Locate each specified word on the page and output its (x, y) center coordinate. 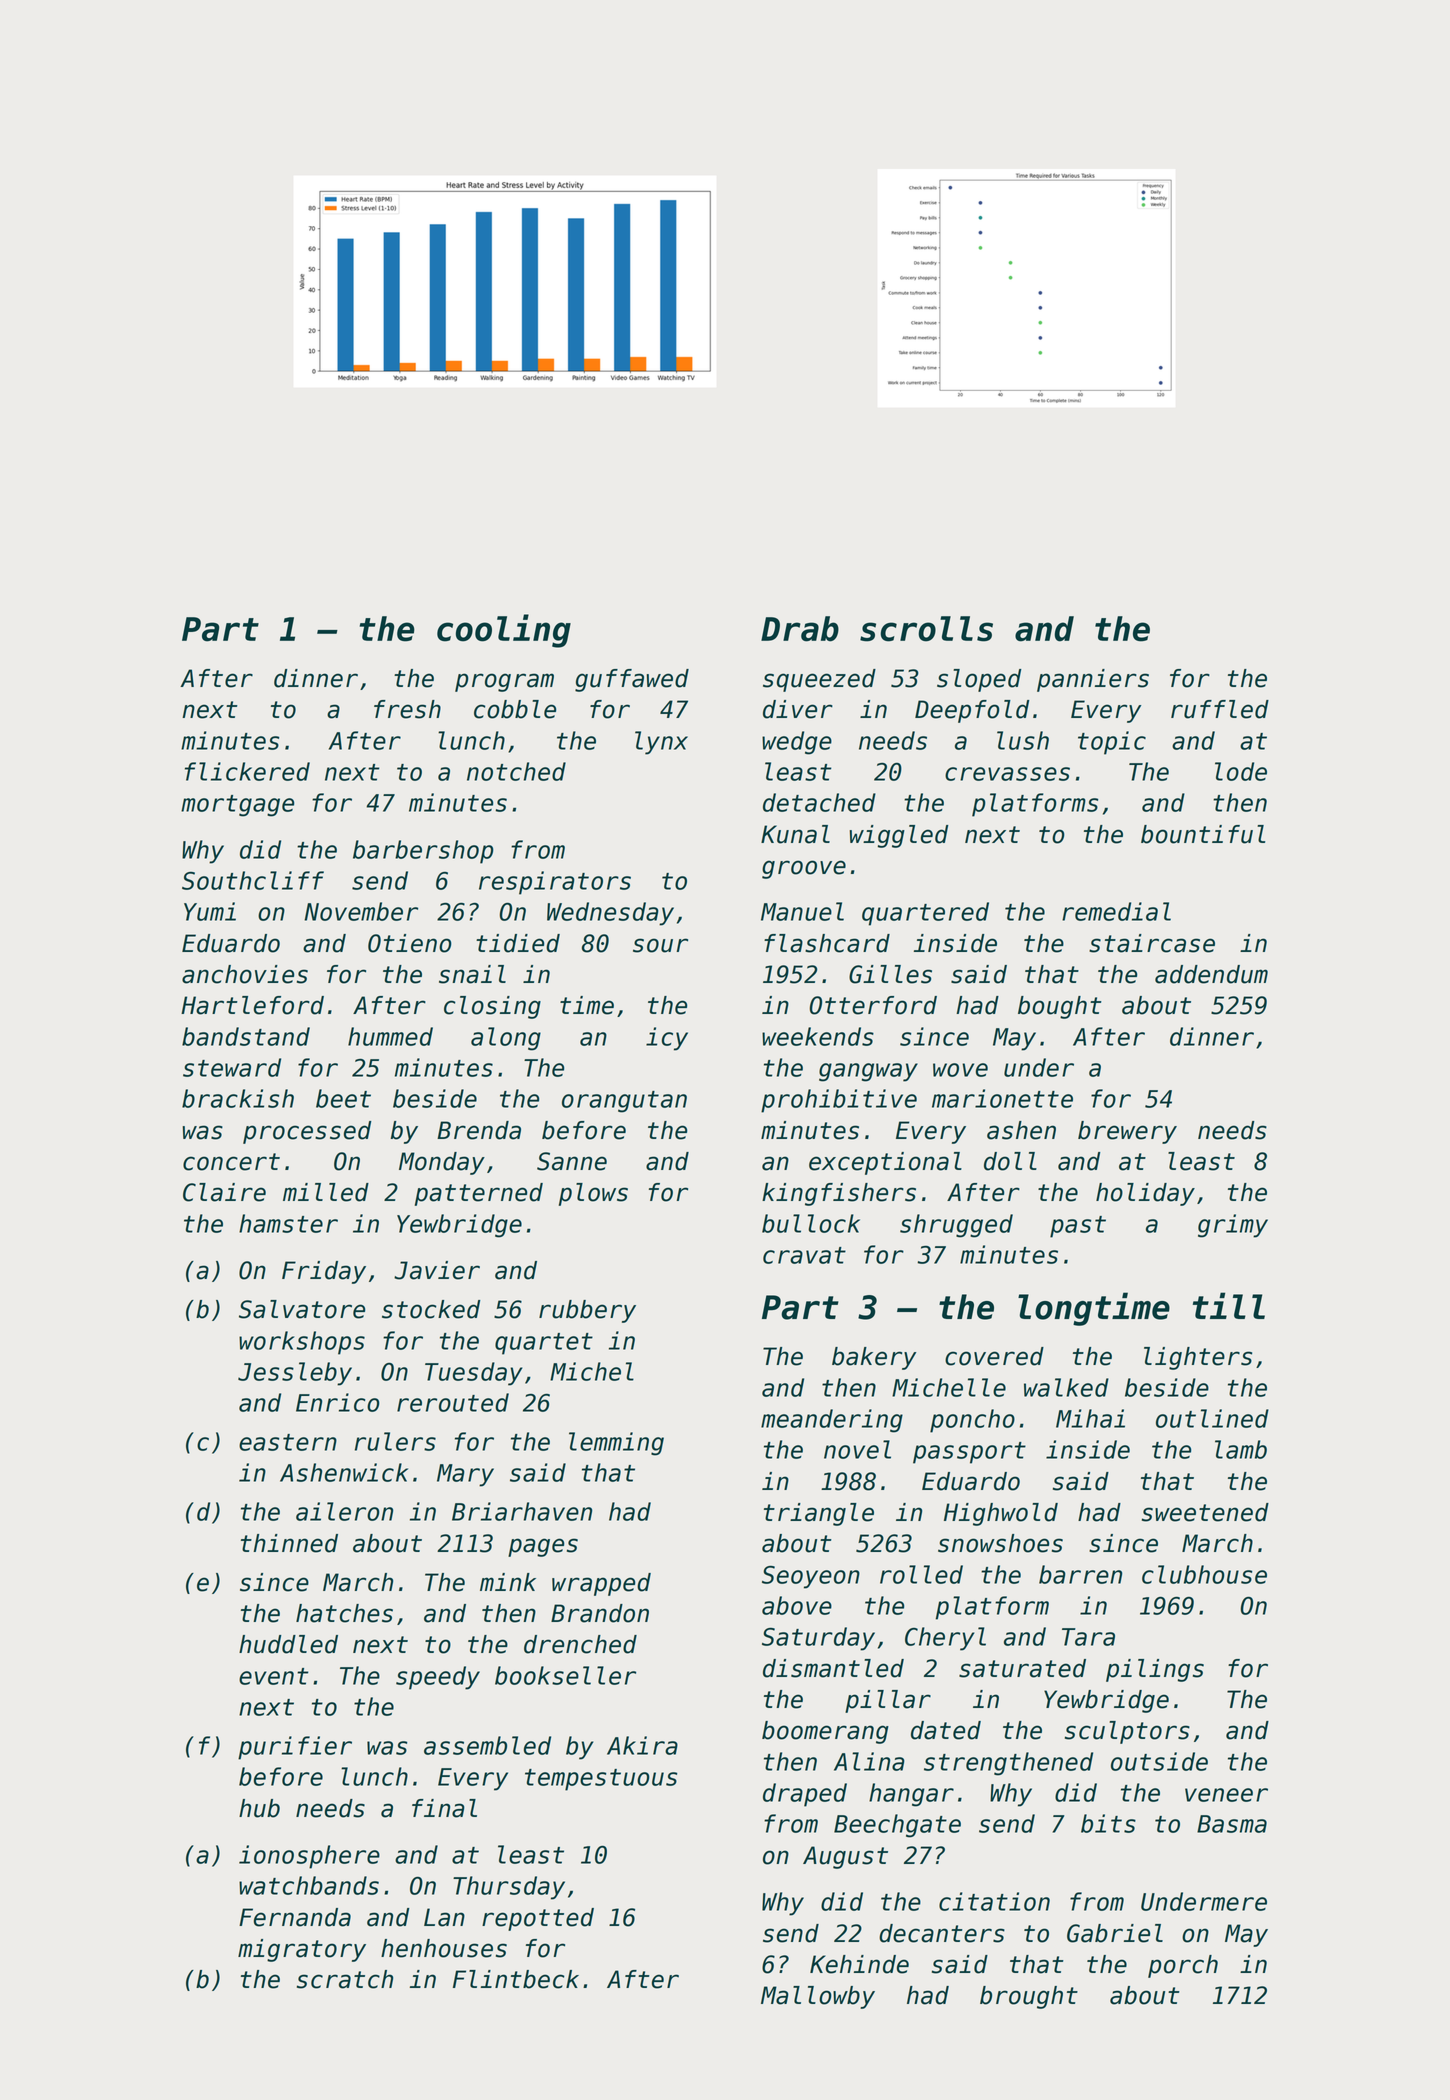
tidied (518, 943)
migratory (302, 1950)
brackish (238, 1098)
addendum (1211, 974)
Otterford (873, 1005)
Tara (1088, 1637)
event (274, 1676)
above (797, 1605)
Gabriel (1115, 1933)
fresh (407, 709)
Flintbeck (516, 1979)
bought (1060, 1007)
